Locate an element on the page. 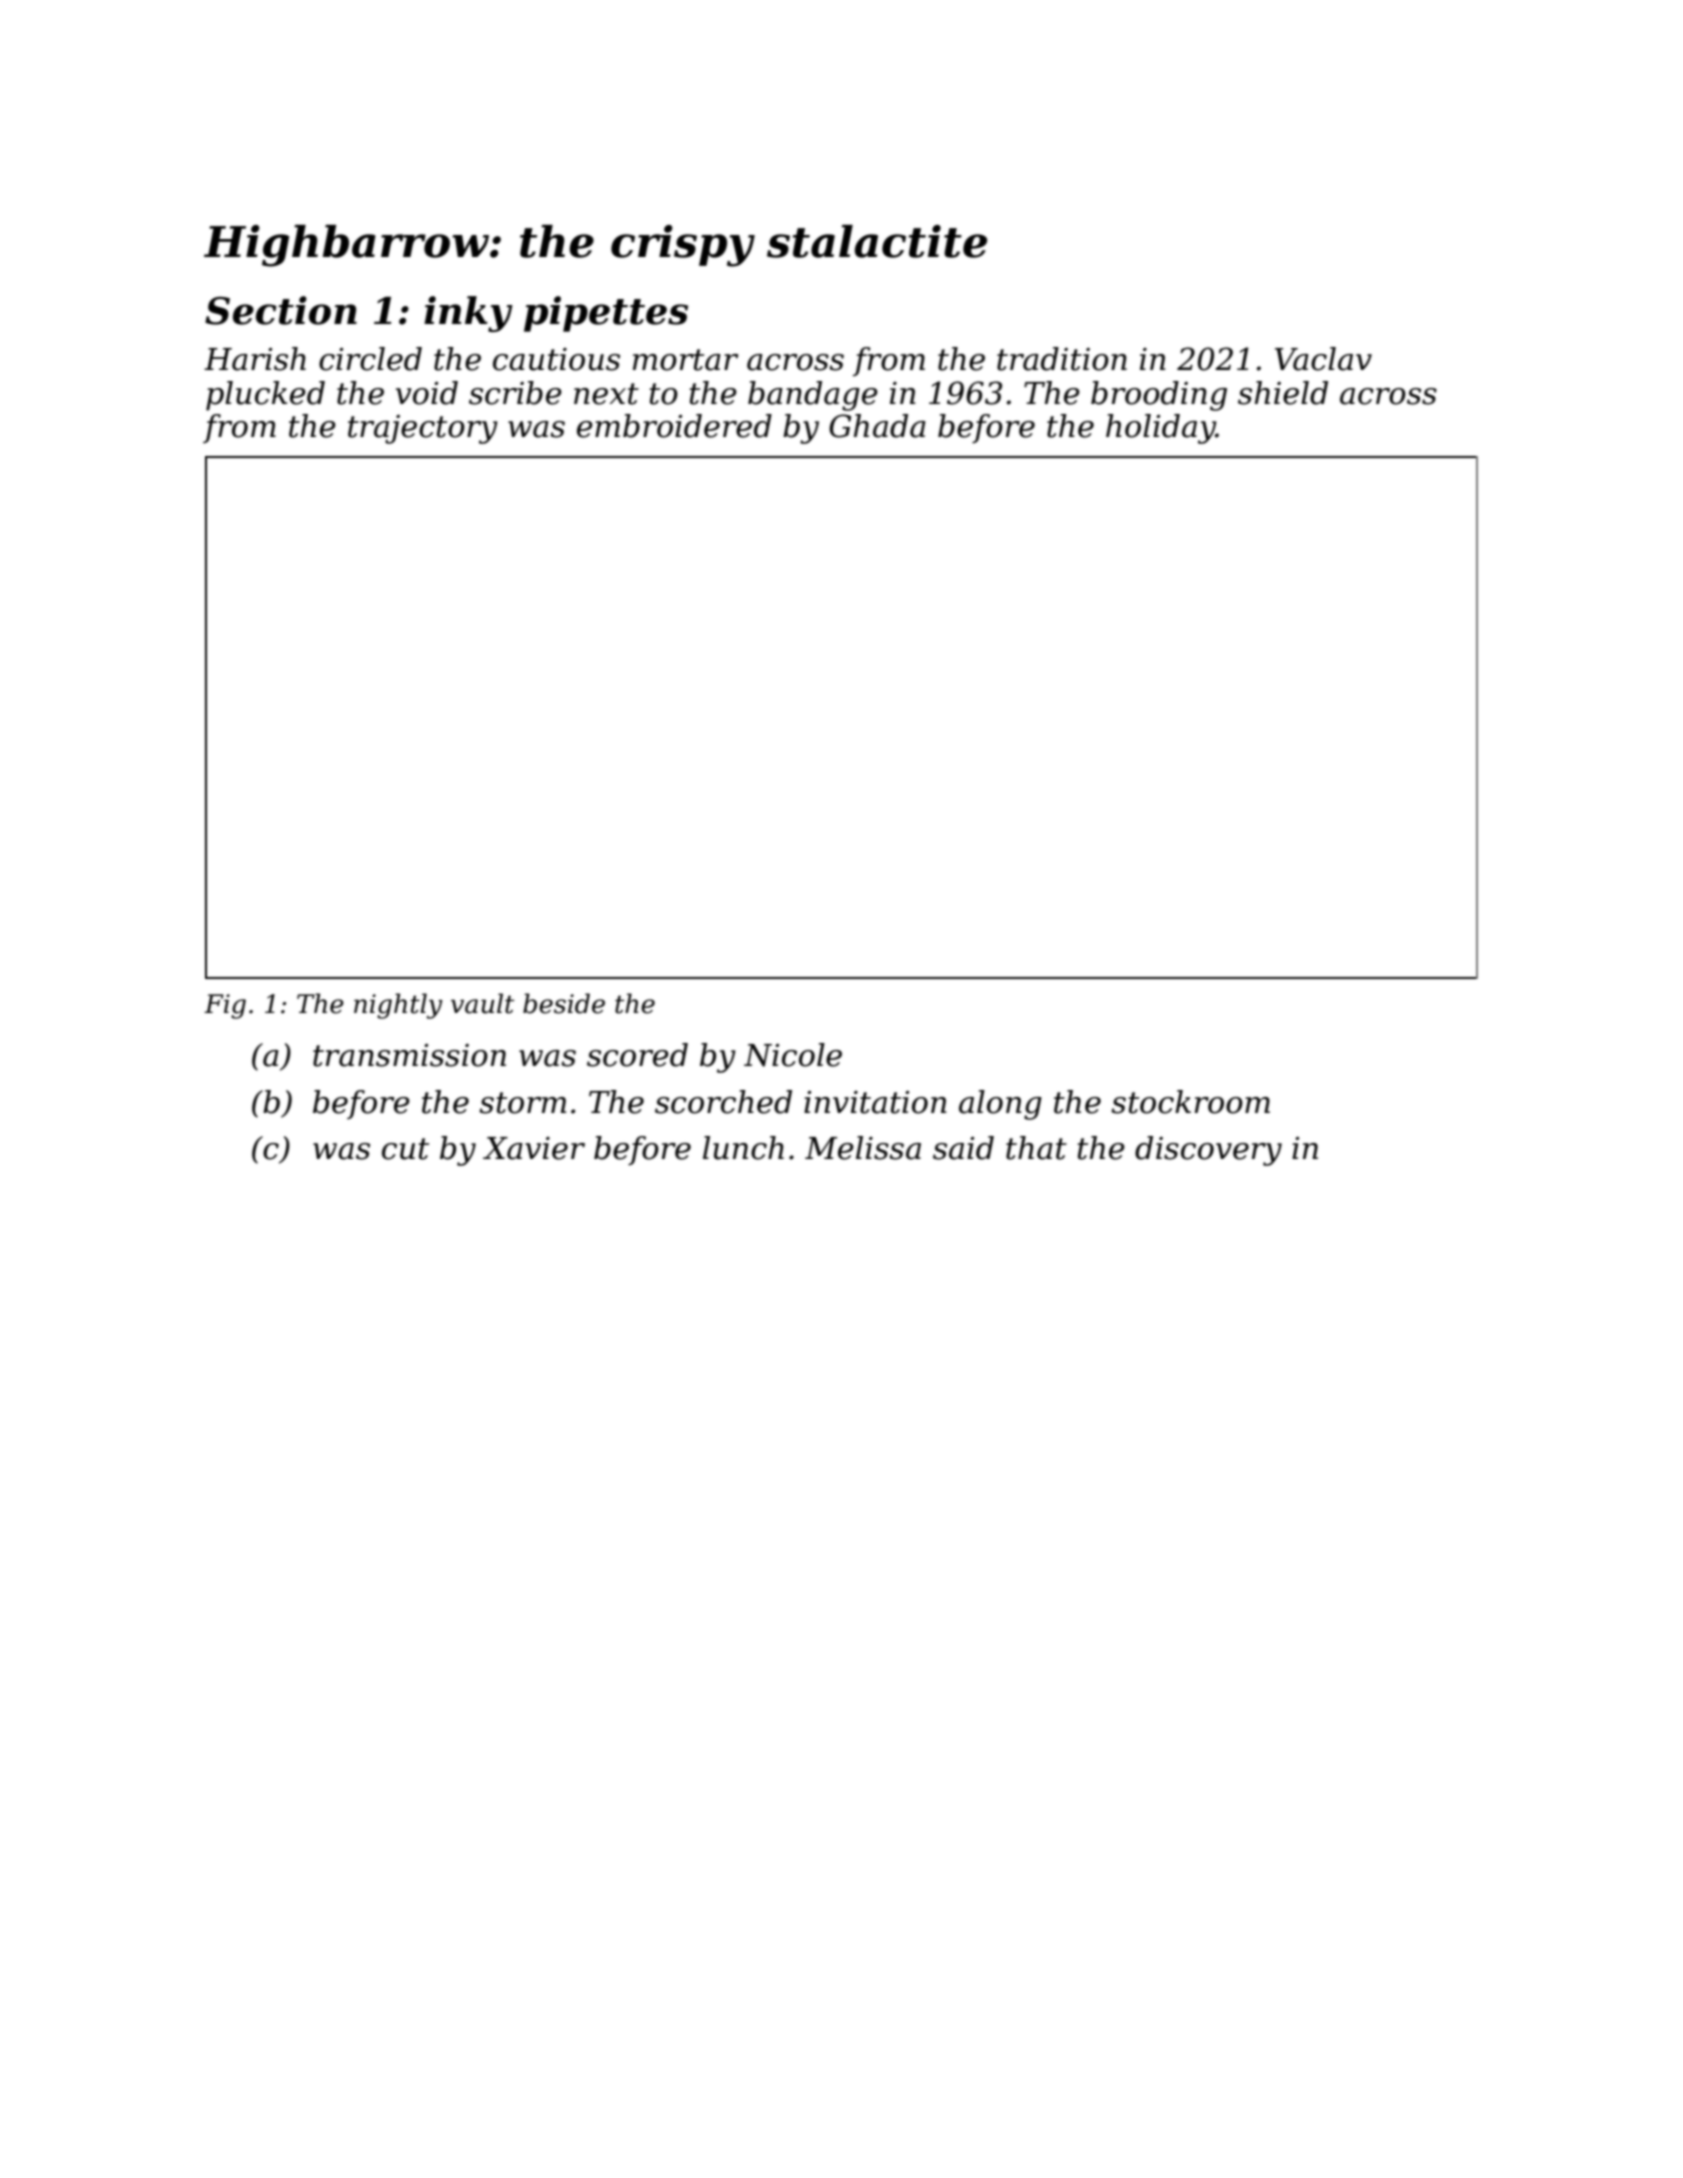 This document has height=2178, width=1683. Section is located at coordinates (281, 310).
